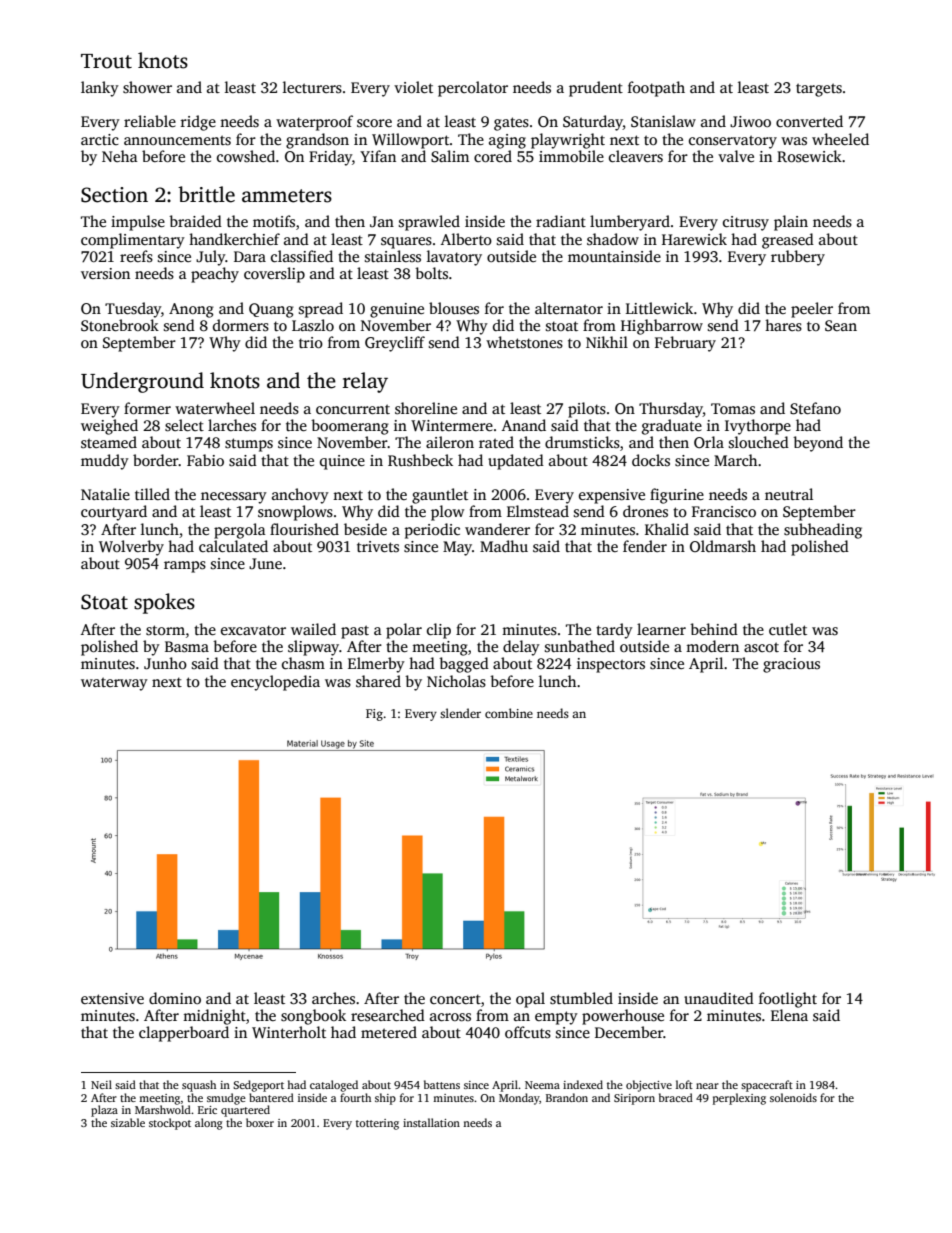 The height and width of the screenshot is (1233, 952). What do you see at coordinates (175, 998) in the screenshot?
I see `domino` at bounding box center [175, 998].
